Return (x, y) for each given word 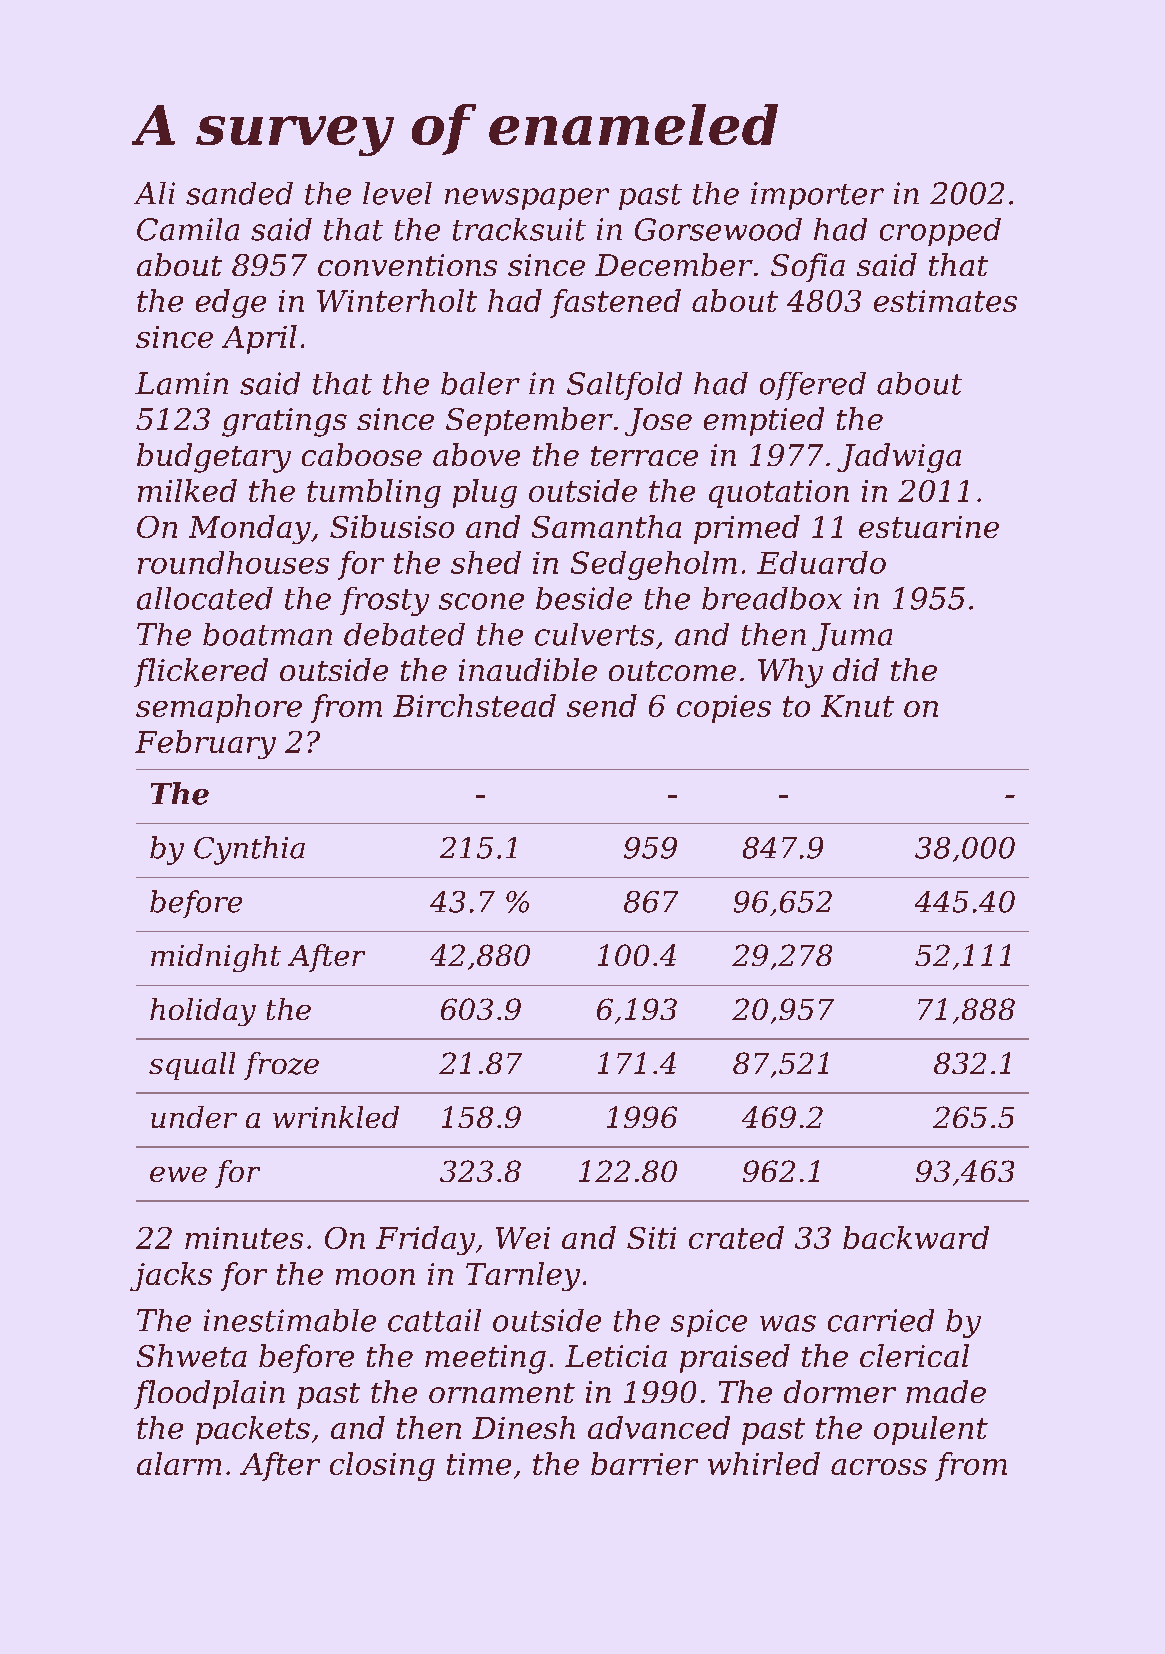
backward (916, 1237)
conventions (407, 265)
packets (253, 1430)
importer (817, 196)
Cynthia (249, 850)
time (479, 1464)
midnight (216, 958)
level (397, 193)
